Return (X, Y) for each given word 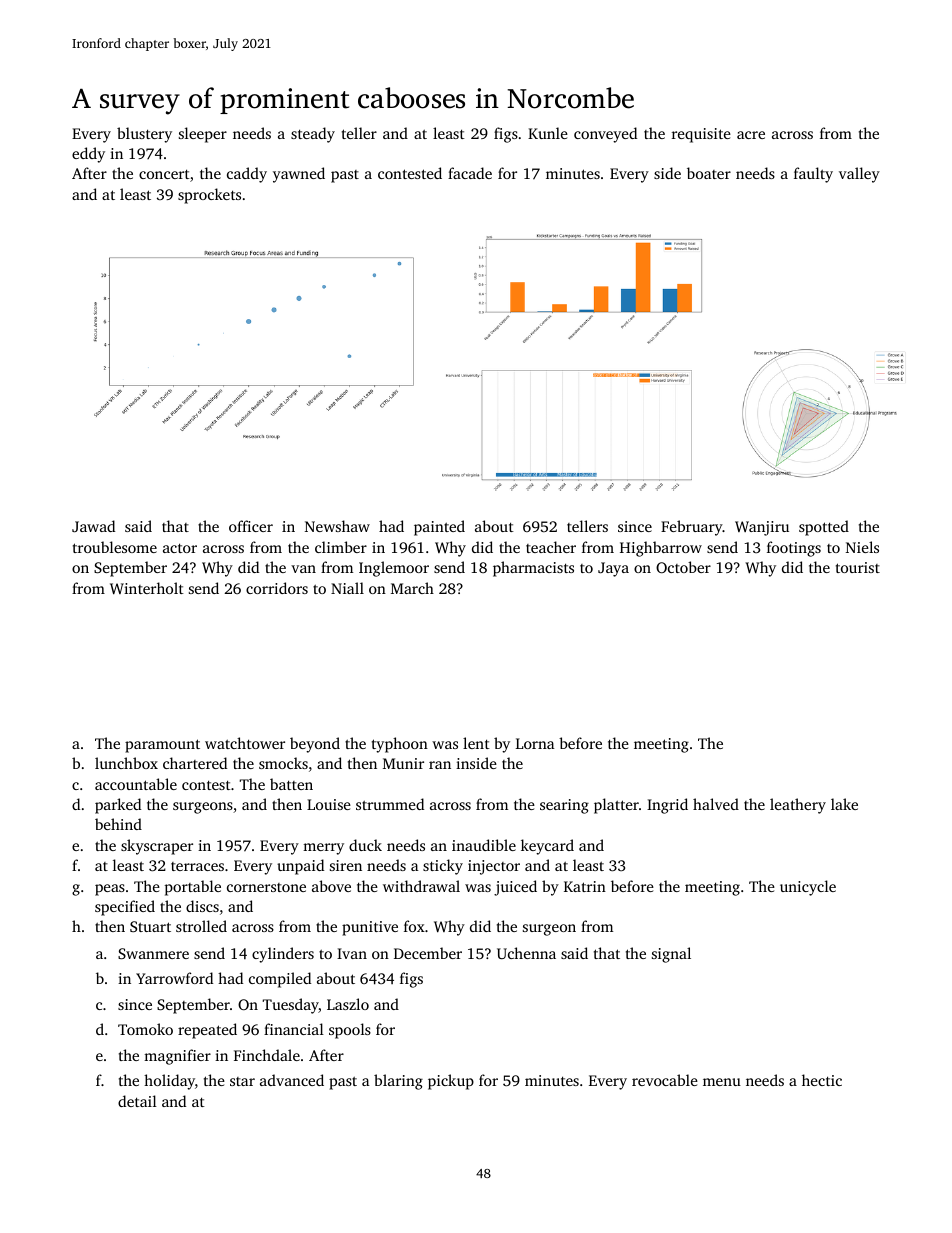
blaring (398, 1082)
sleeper (203, 135)
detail (137, 1101)
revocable (665, 1080)
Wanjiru (762, 528)
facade (470, 173)
